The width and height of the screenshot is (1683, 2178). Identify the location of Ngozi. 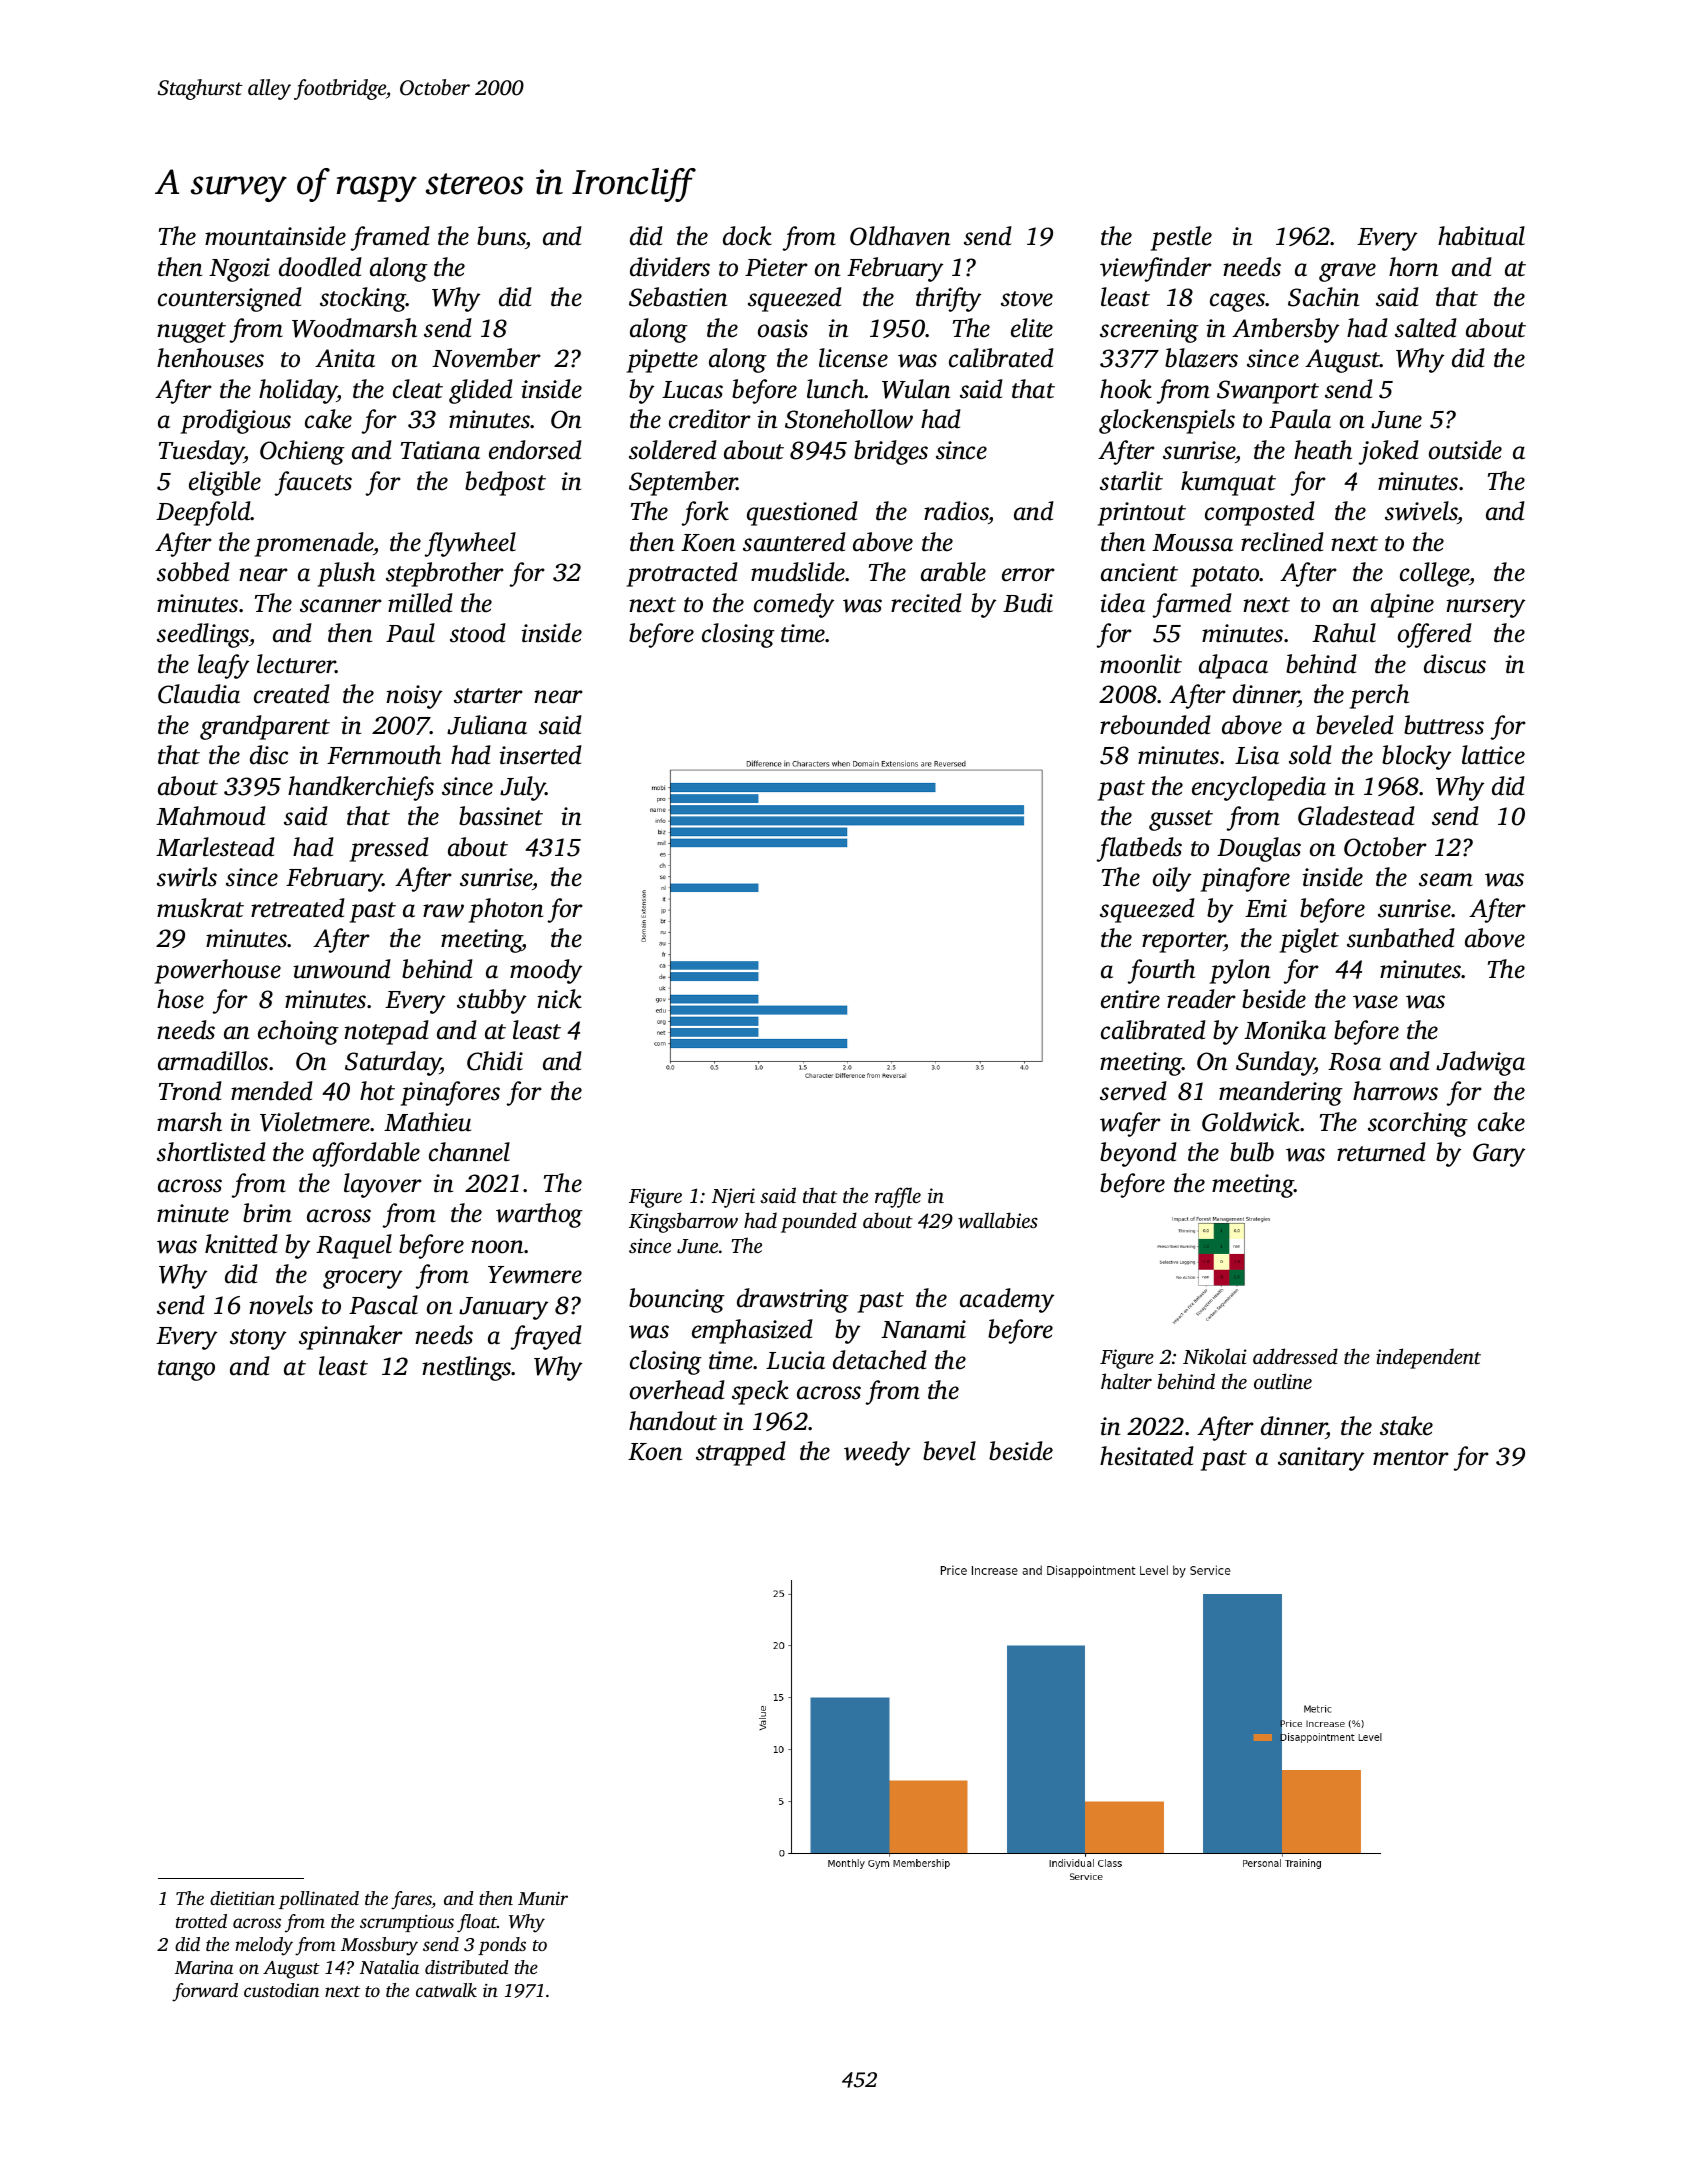
(239, 270).
